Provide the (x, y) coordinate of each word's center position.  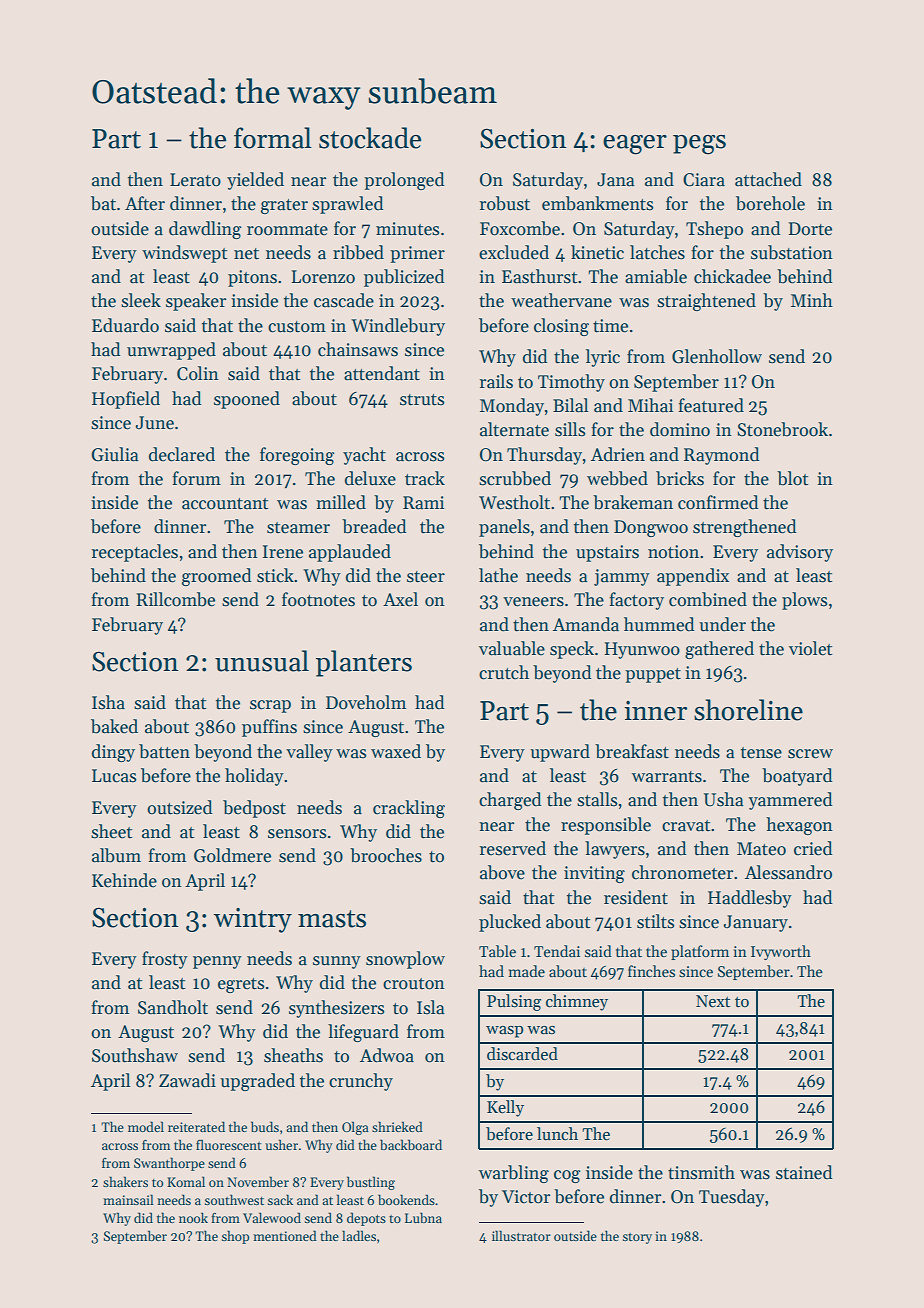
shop (235, 1237)
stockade (370, 138)
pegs (699, 145)
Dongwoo (651, 528)
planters (364, 663)
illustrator (521, 1235)
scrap (270, 706)
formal (273, 138)
